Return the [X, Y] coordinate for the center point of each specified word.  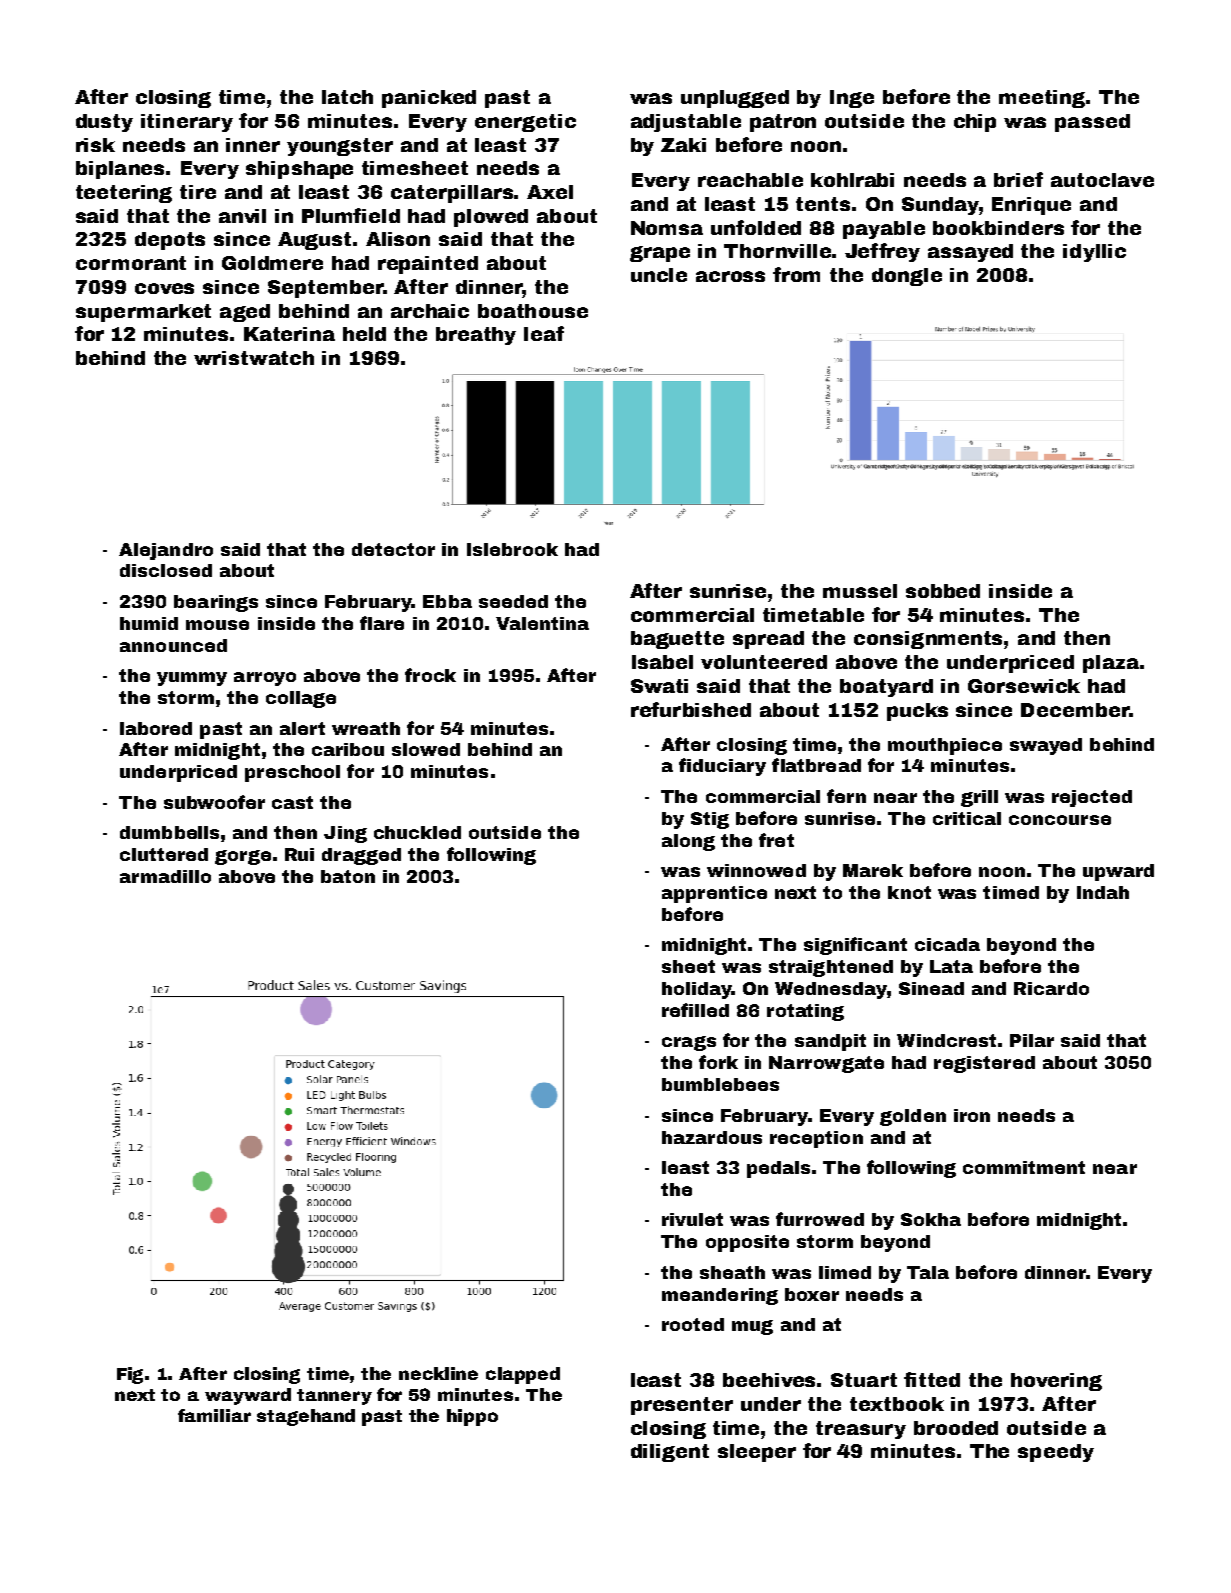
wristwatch [254, 358]
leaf [544, 333]
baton [348, 876]
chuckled [417, 832]
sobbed [943, 591]
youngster [340, 147]
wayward [248, 1396]
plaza [1111, 664]
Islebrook [512, 549]
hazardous [712, 1137]
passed [1092, 123]
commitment [1024, 1167]
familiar [214, 1415]
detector [393, 549]
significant [855, 946]
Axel [550, 192]
